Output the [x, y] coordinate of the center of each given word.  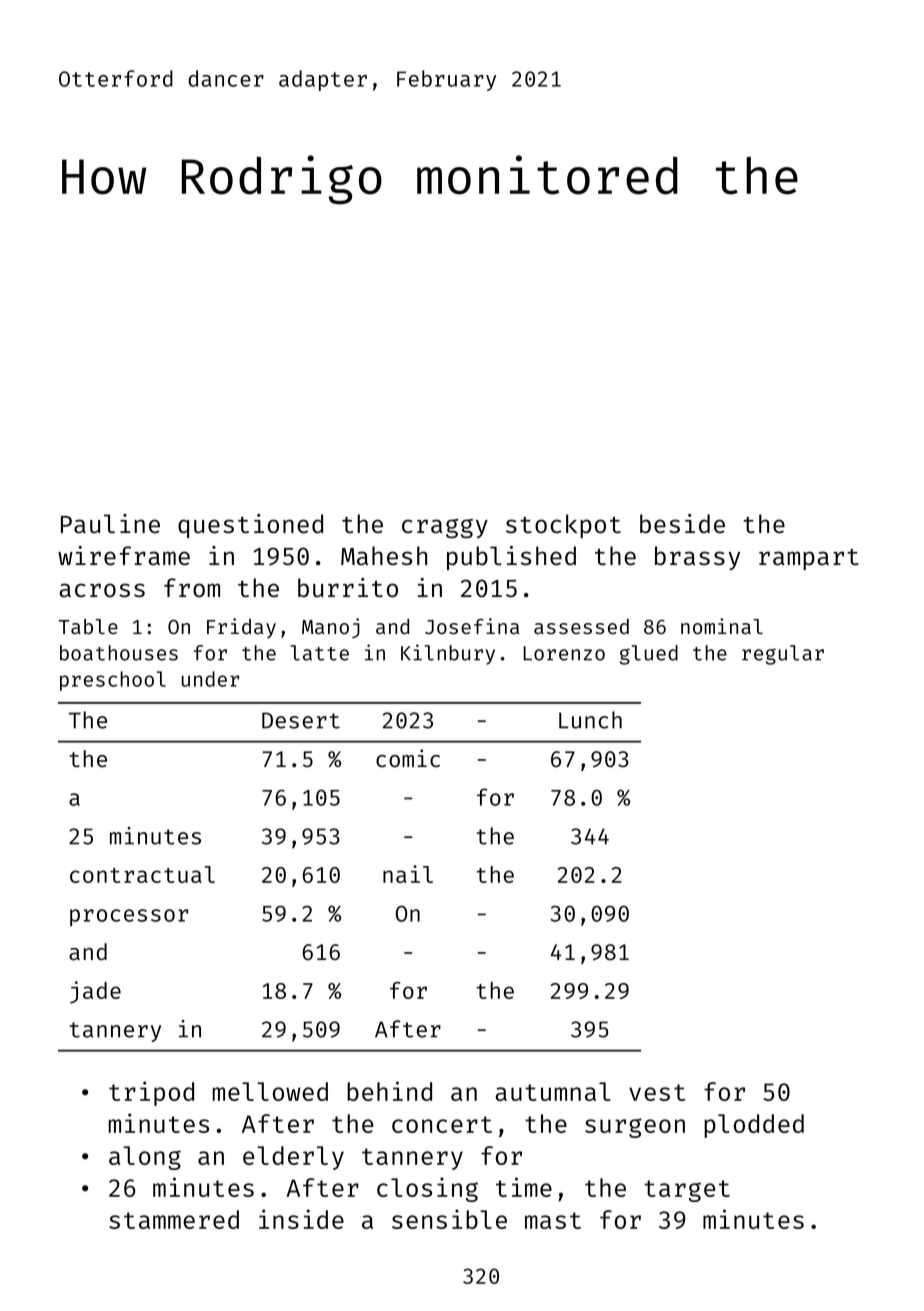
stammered [174, 1219]
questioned [250, 526]
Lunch [590, 720]
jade [95, 992]
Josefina [472, 626]
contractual [142, 874]
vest [657, 1092]
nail [408, 874]
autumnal [552, 1091]
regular [783, 655]
